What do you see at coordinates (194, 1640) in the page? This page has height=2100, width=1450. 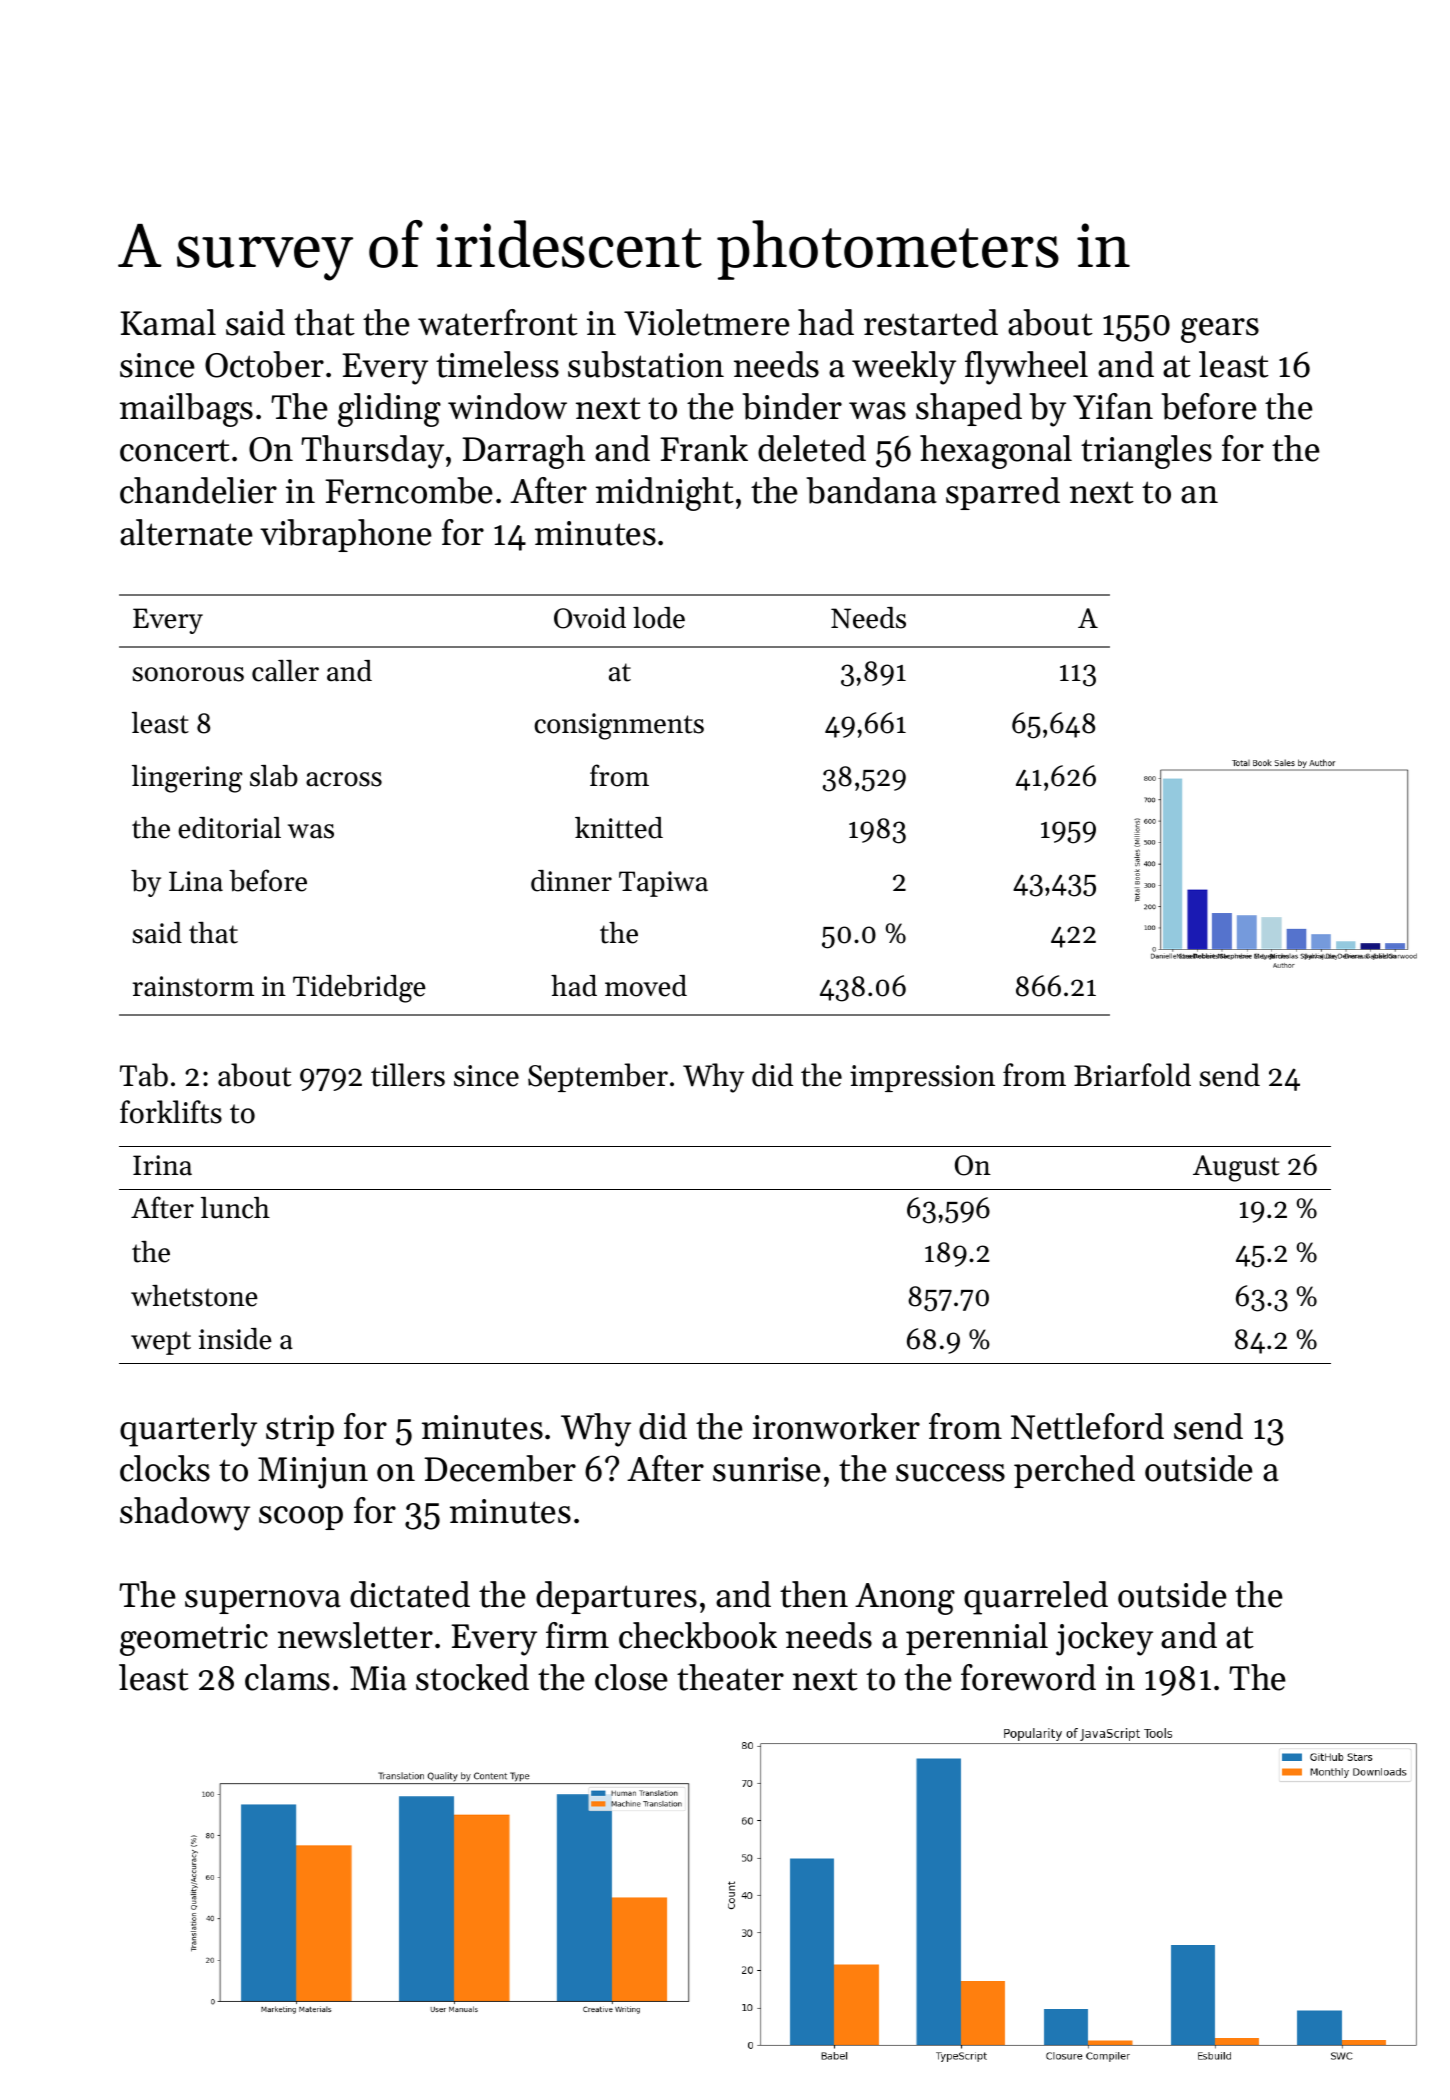 I see `geometric` at bounding box center [194, 1640].
